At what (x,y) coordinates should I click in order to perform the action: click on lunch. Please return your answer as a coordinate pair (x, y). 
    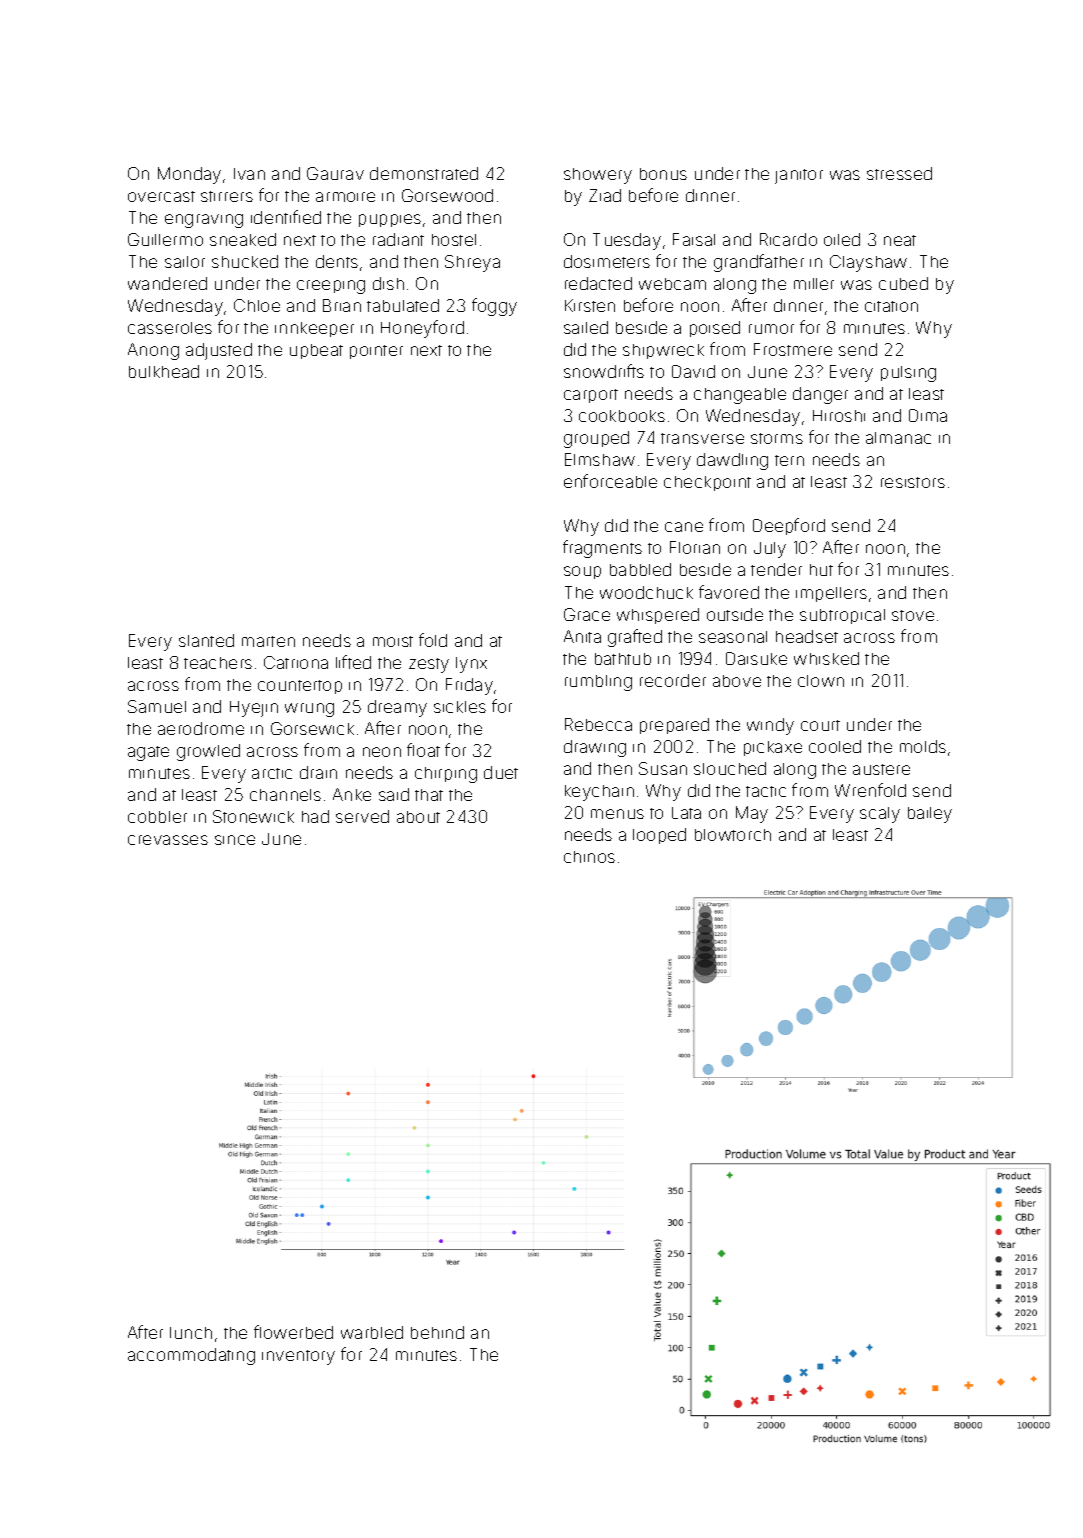
    Looking at the image, I should click on (191, 1333).
